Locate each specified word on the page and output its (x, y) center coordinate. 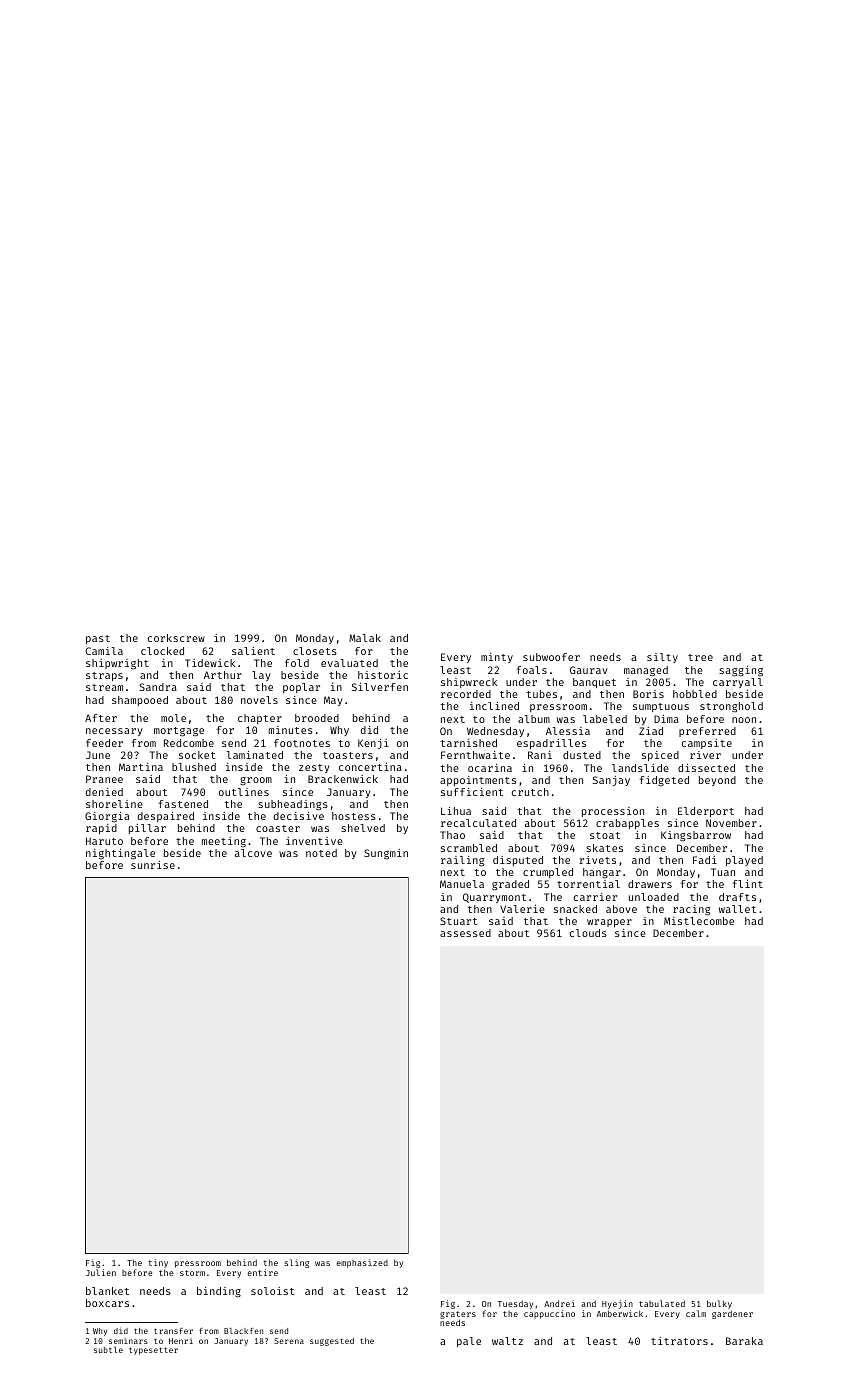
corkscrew (176, 638)
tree (700, 657)
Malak (365, 638)
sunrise (153, 865)
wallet (737, 909)
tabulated (662, 1303)
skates (604, 848)
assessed (465, 933)
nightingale (120, 854)
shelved (363, 828)
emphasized (362, 1263)
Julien (101, 1272)
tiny (158, 1263)
